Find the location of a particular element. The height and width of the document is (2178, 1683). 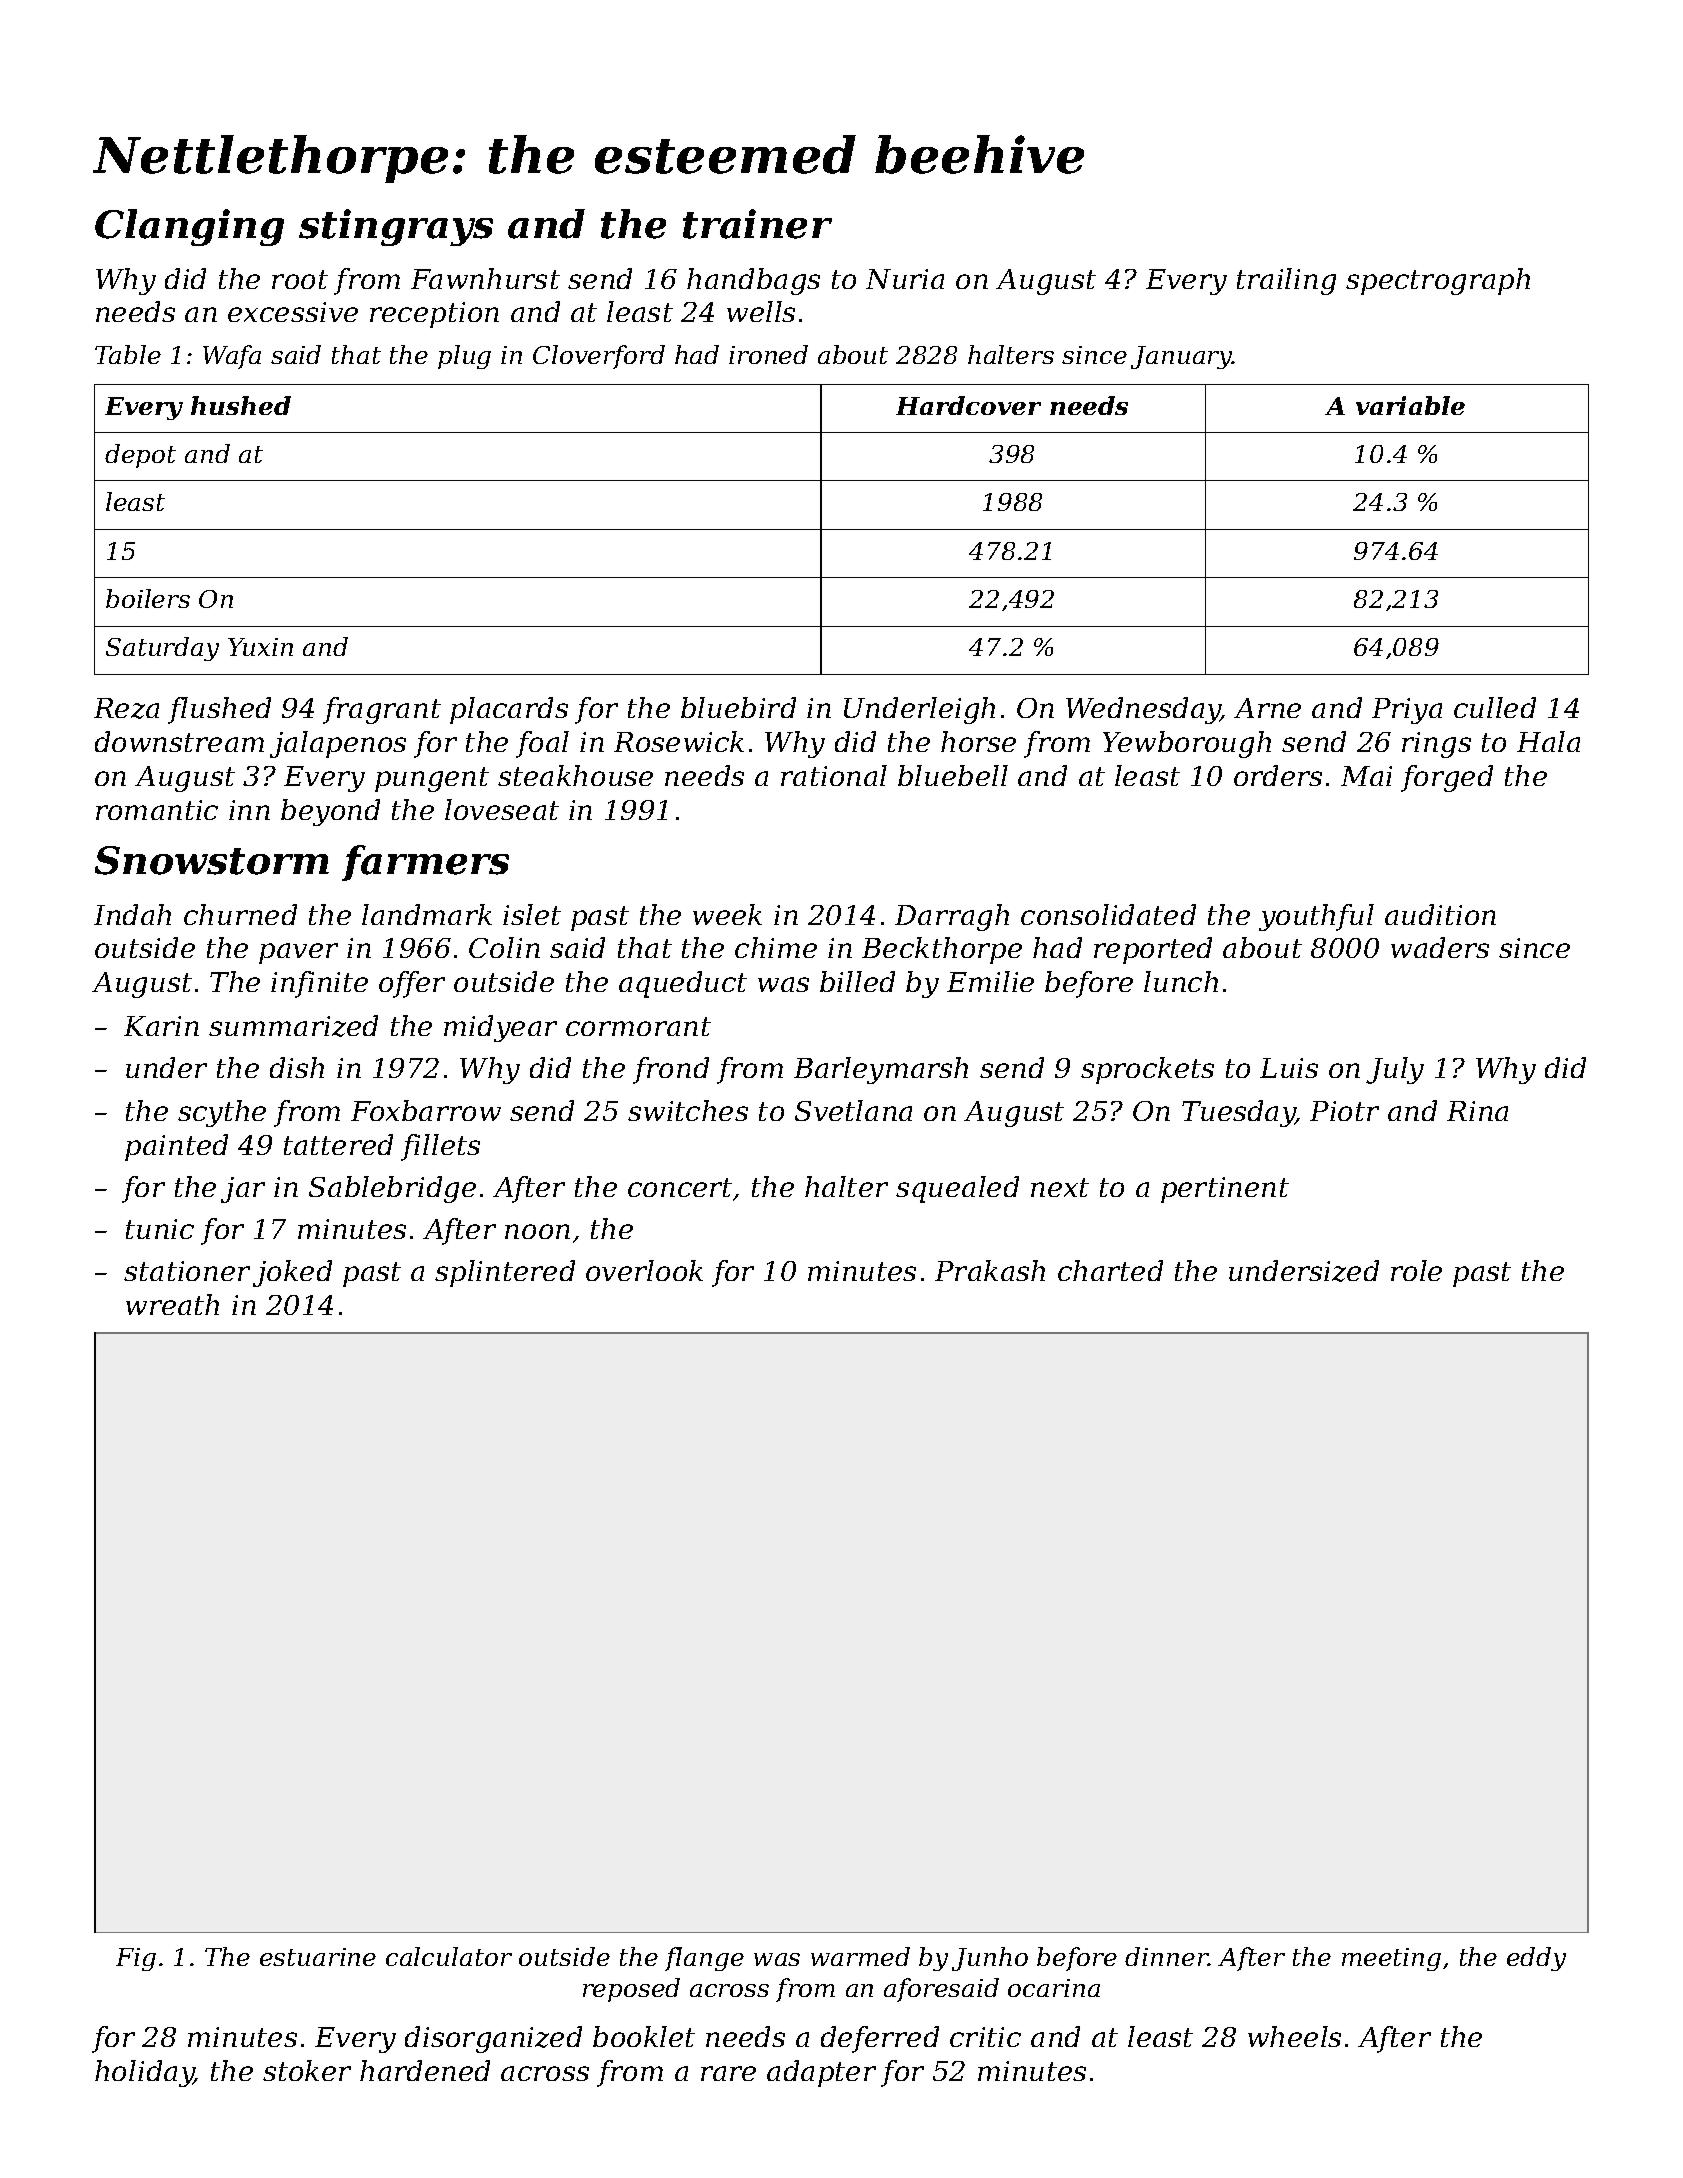

depot is located at coordinates (140, 456).
